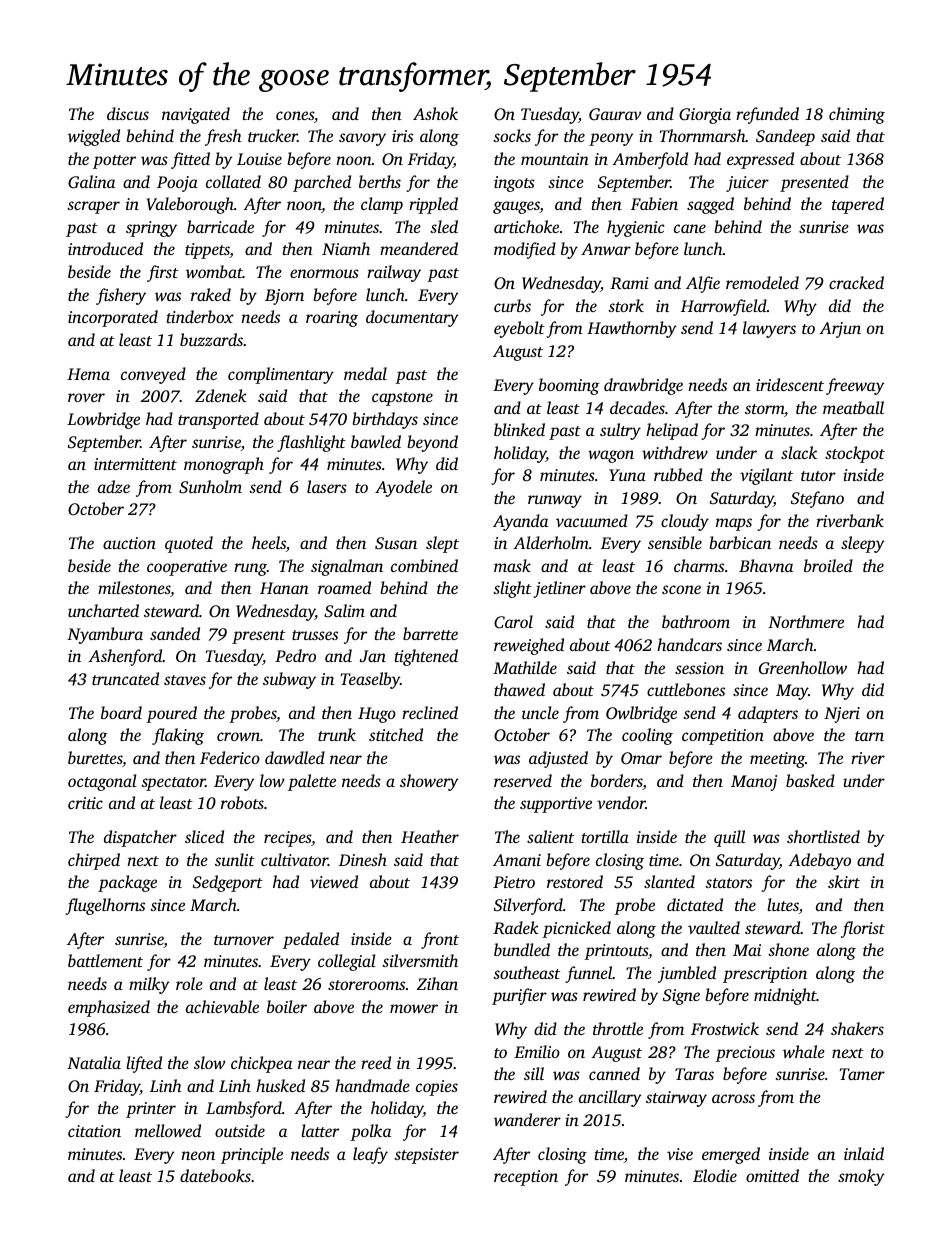 The width and height of the screenshot is (952, 1233). I want to click on robots, so click(242, 802).
